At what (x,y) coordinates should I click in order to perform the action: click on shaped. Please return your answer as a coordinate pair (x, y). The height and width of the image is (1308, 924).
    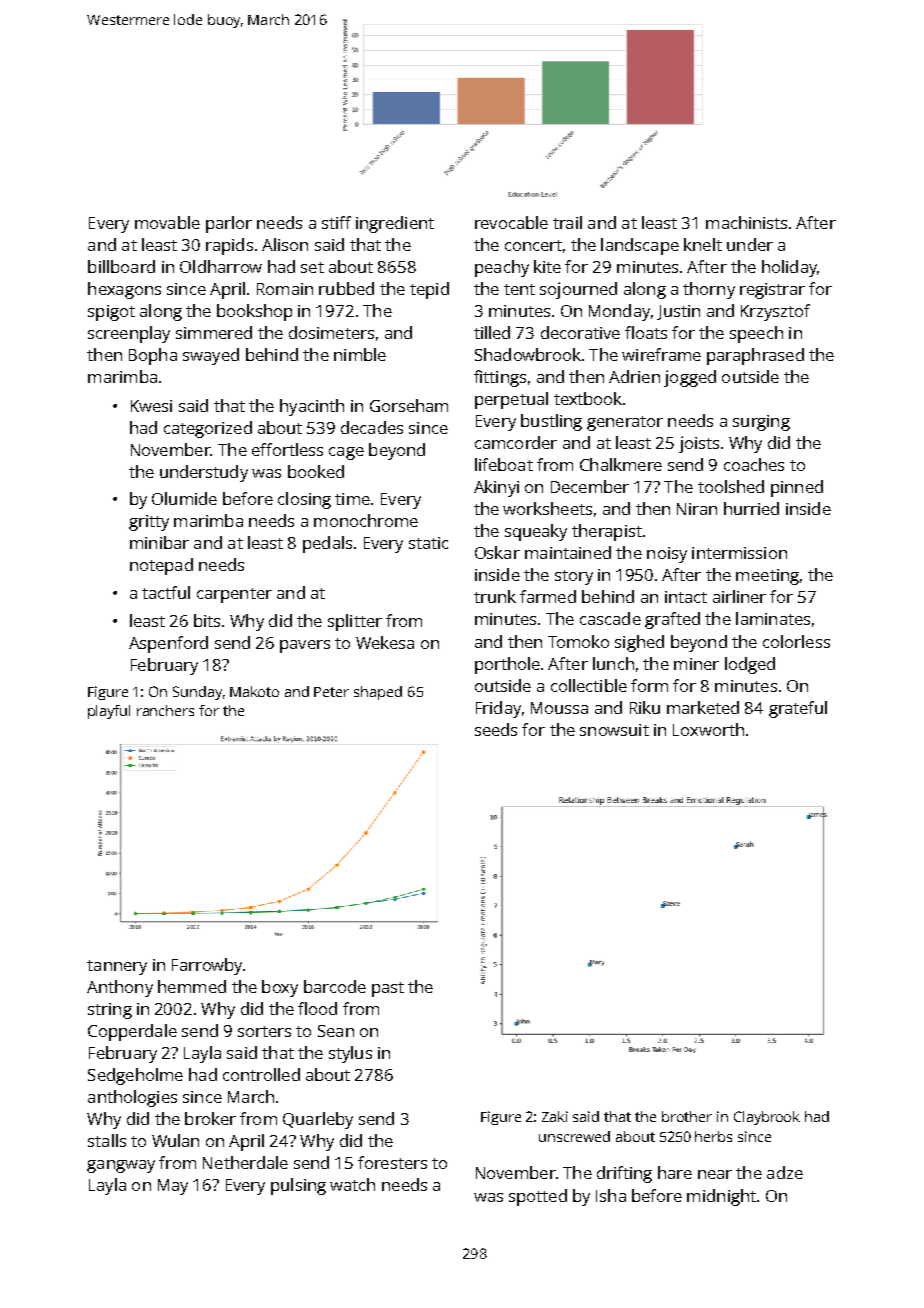
    Looking at the image, I should click on (378, 693).
